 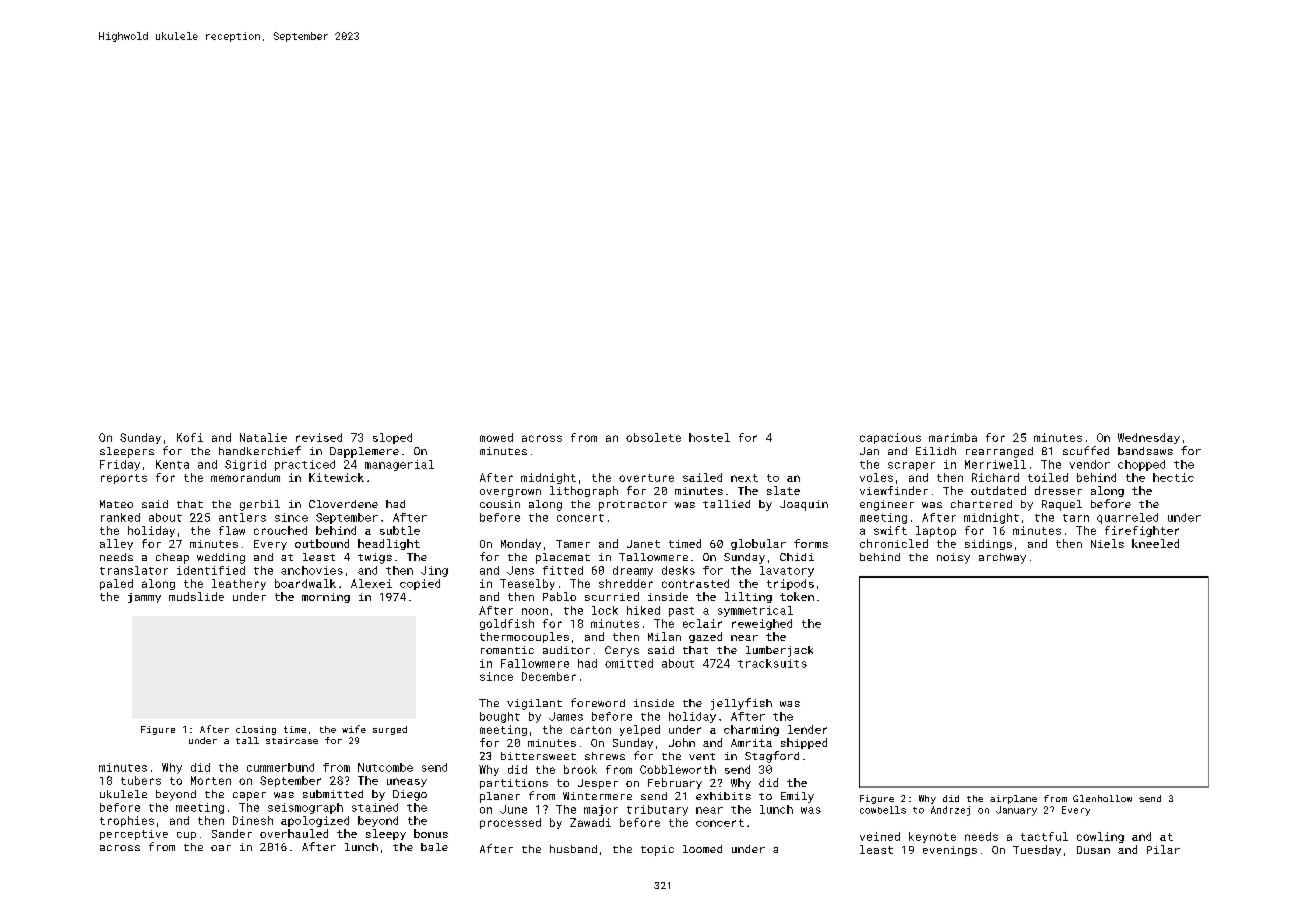 What do you see at coordinates (1127, 518) in the screenshot?
I see `quarreled` at bounding box center [1127, 518].
